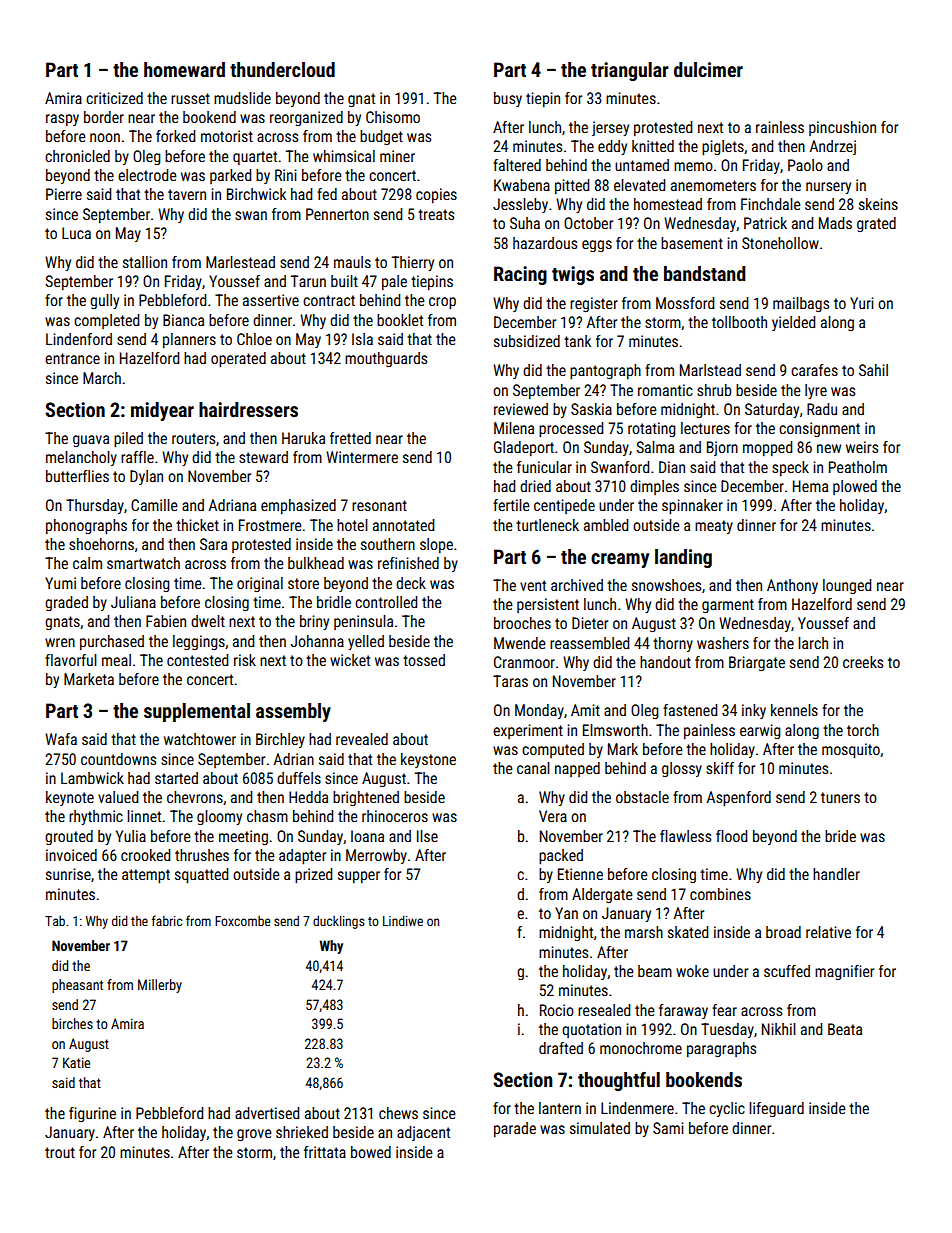  I want to click on register, so click(594, 304).
